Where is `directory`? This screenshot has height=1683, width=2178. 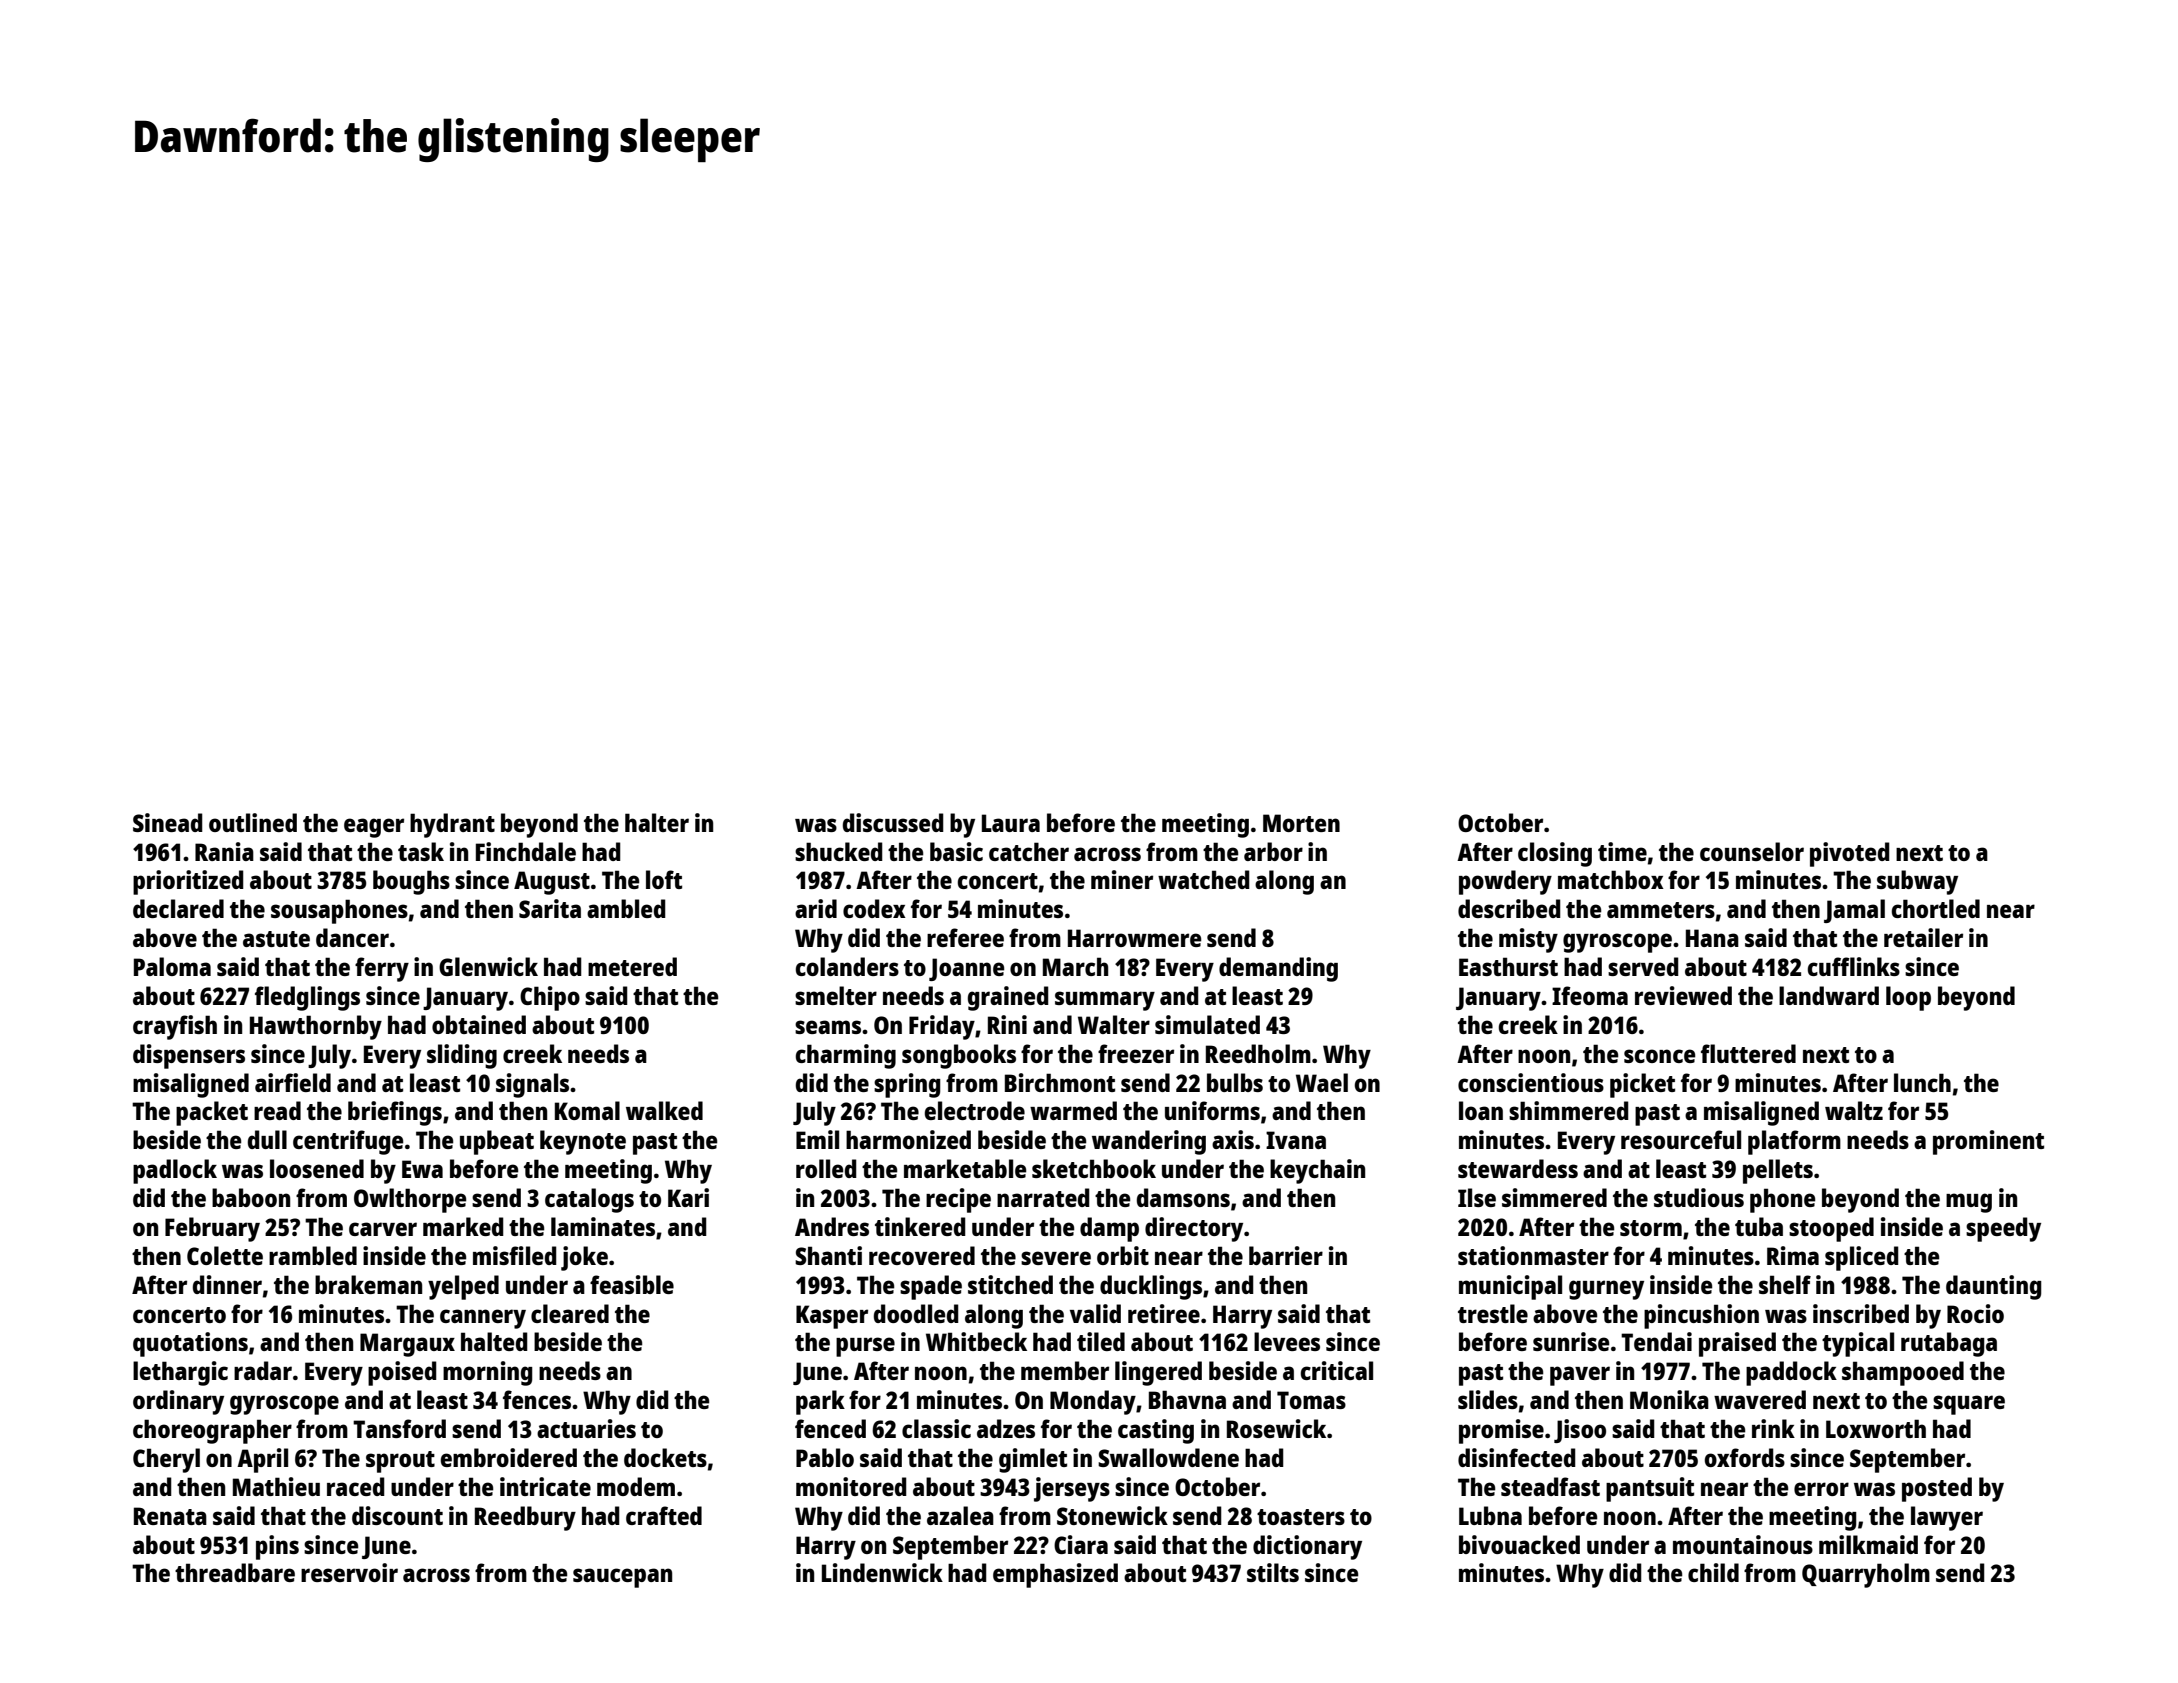
directory is located at coordinates (1194, 1229).
